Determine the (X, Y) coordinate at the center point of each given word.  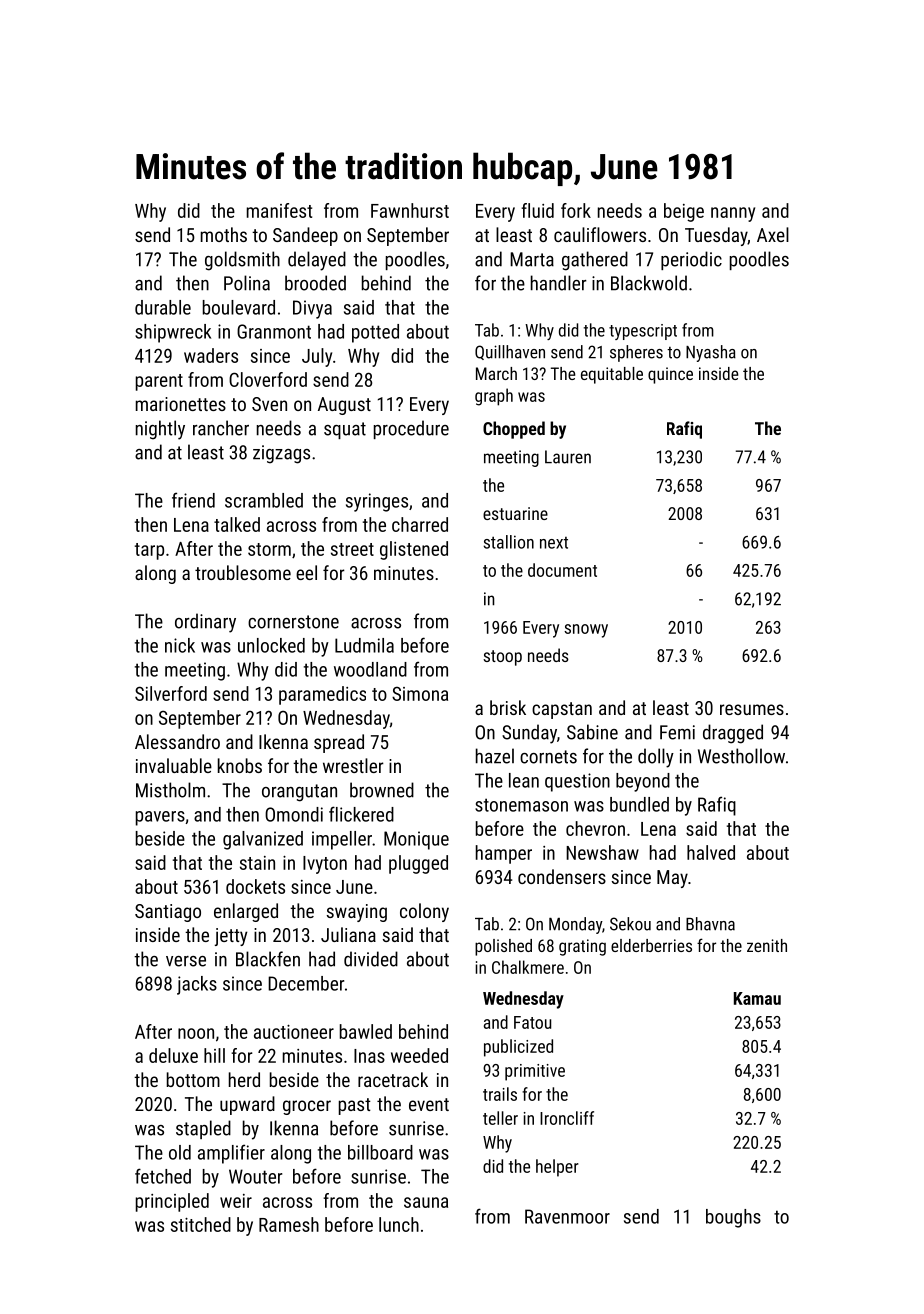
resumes (752, 709)
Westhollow (741, 756)
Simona (420, 693)
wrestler (353, 765)
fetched (163, 1176)
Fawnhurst (410, 210)
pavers (160, 818)
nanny (733, 214)
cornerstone (293, 622)
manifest (279, 210)
